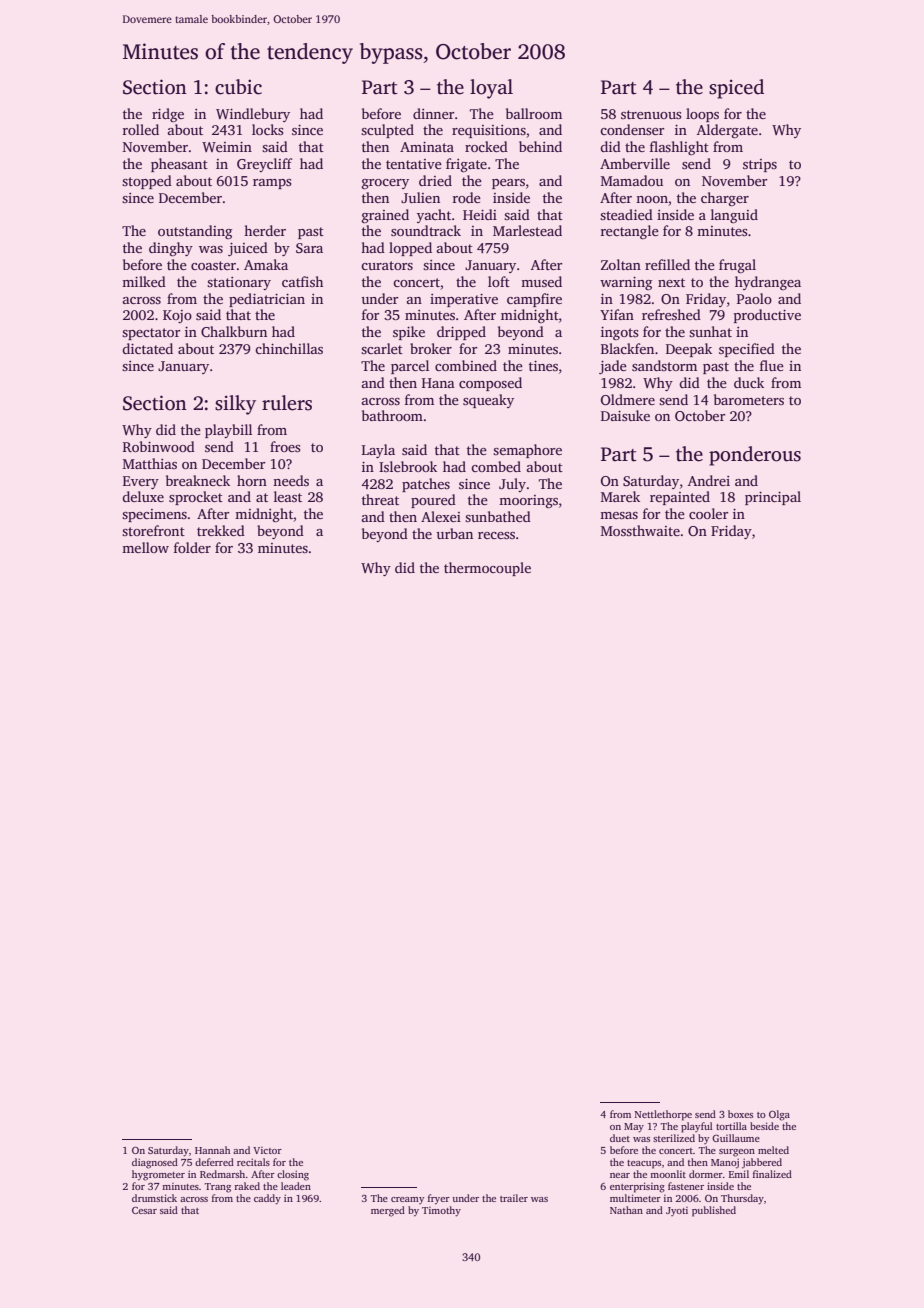  I want to click on dinner, so click(433, 113).
